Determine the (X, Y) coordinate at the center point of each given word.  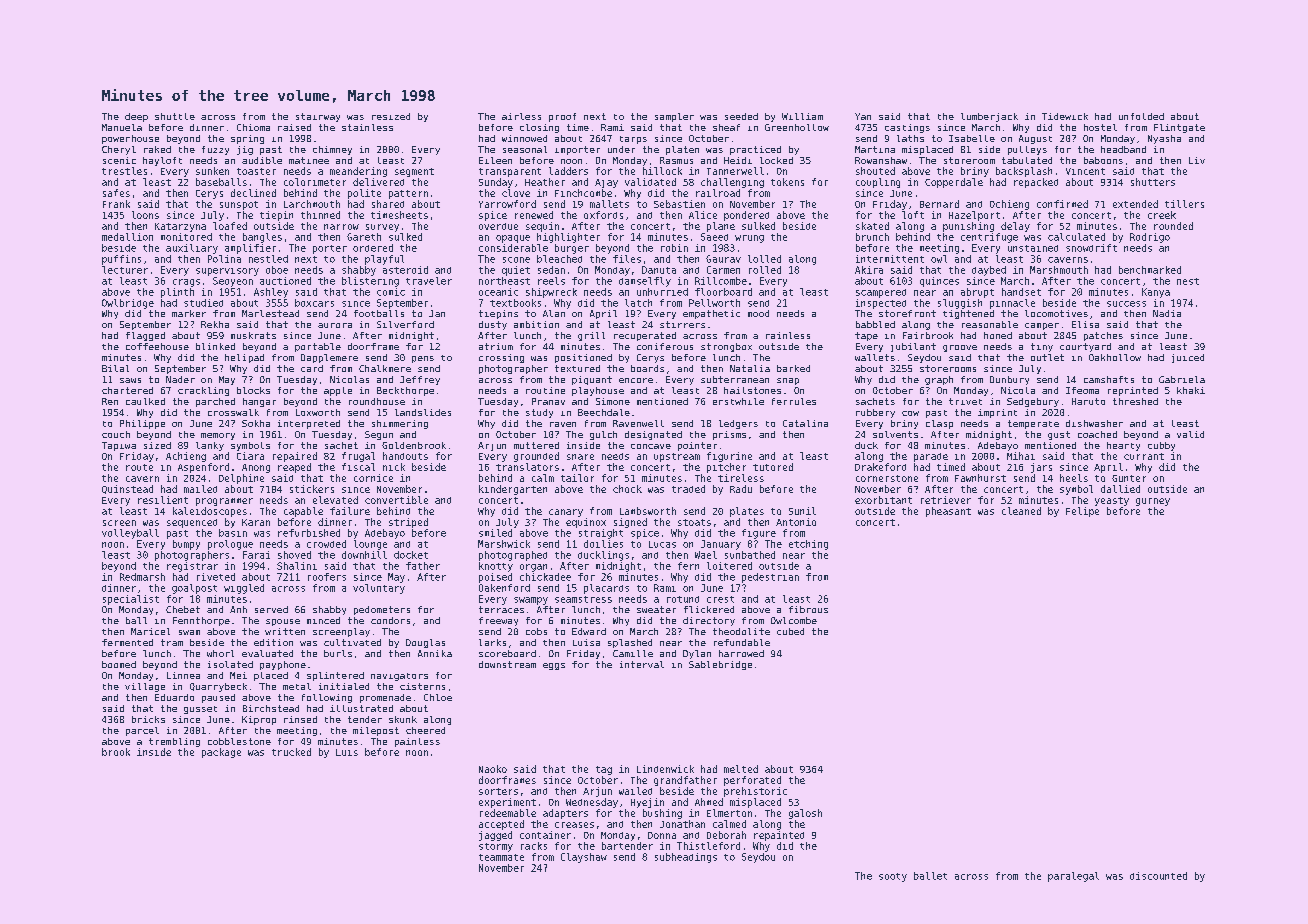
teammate (501, 857)
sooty (893, 877)
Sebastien (679, 204)
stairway (318, 117)
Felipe (1082, 512)
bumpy (186, 545)
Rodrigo (1150, 238)
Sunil (802, 511)
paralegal (1073, 877)
